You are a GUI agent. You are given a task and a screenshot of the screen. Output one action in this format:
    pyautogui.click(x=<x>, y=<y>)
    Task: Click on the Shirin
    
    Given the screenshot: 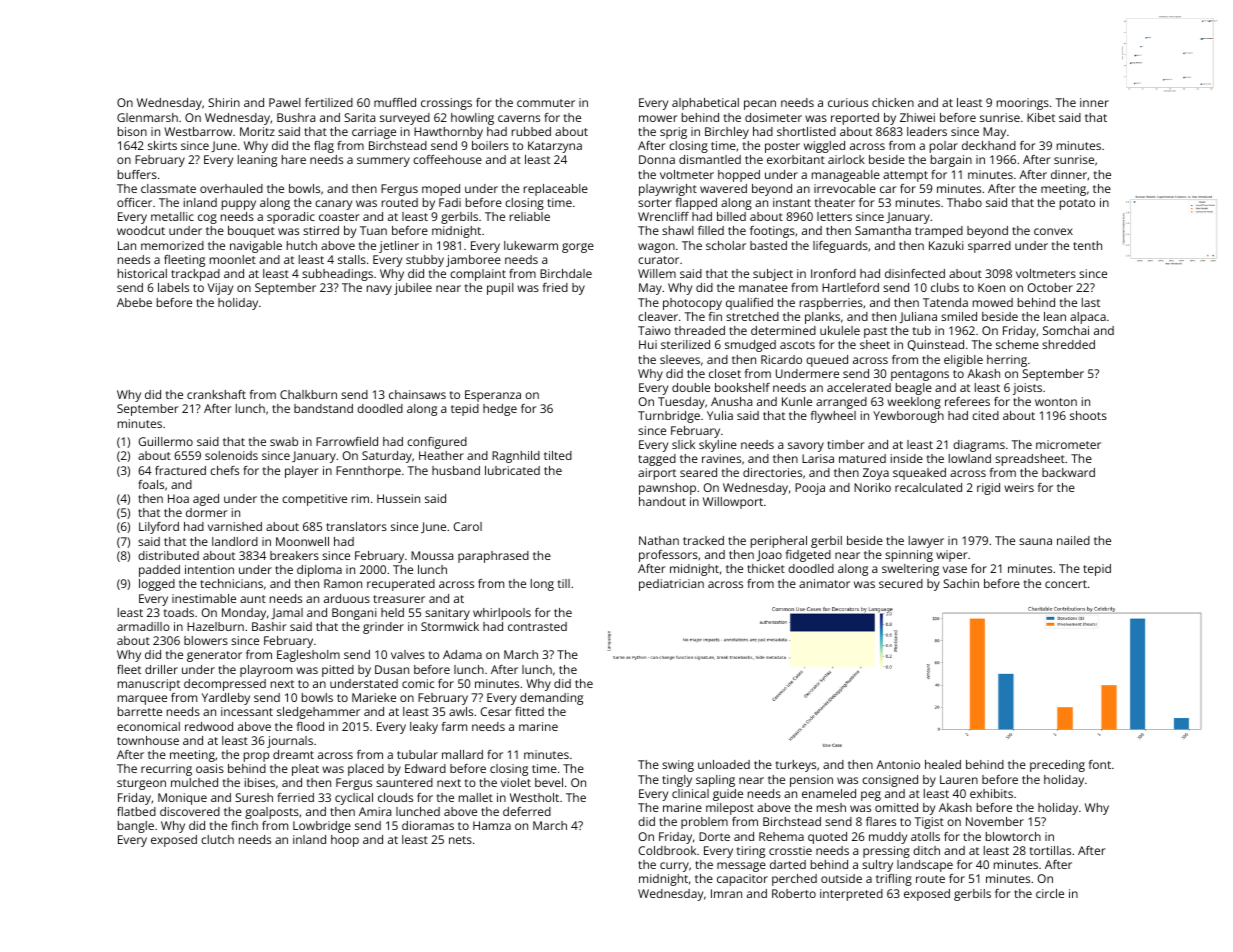 What is the action you would take?
    pyautogui.click(x=224, y=102)
